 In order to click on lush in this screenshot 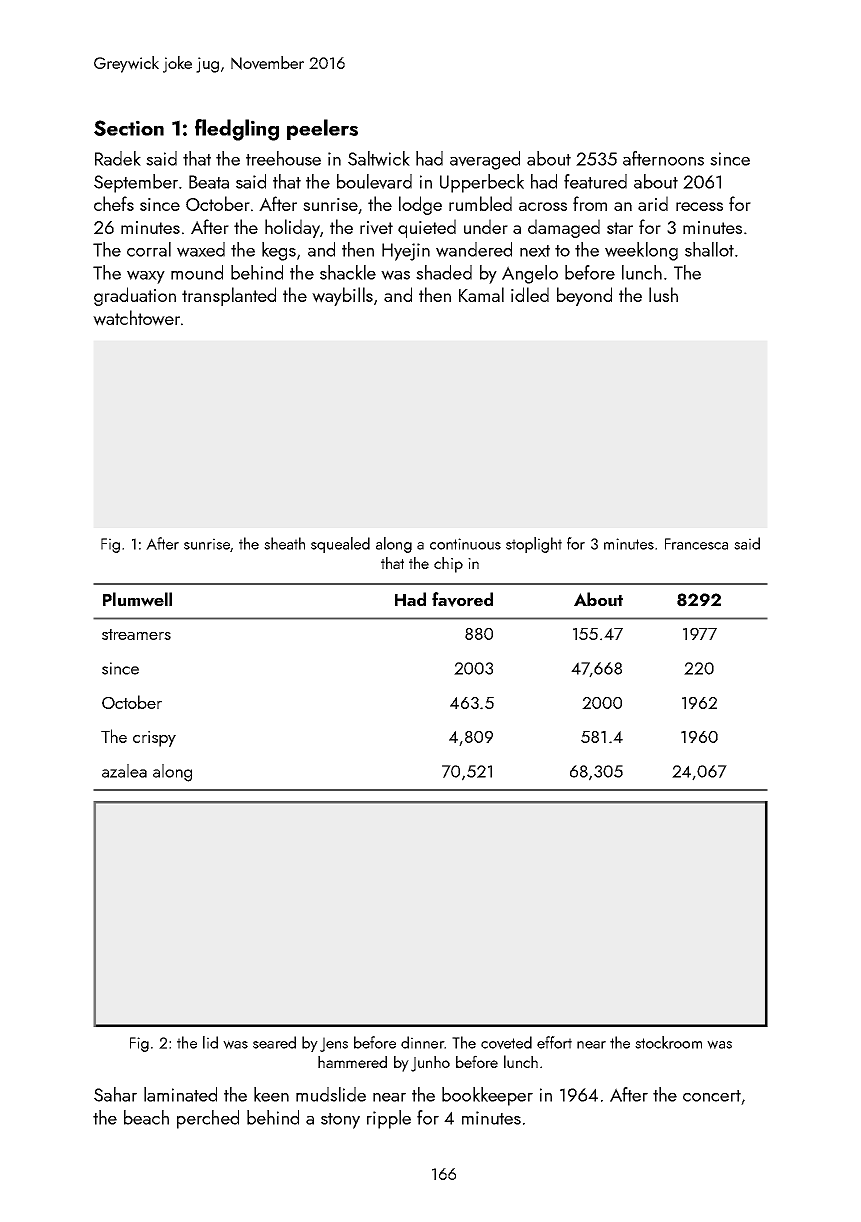, I will do `click(663, 294)`.
